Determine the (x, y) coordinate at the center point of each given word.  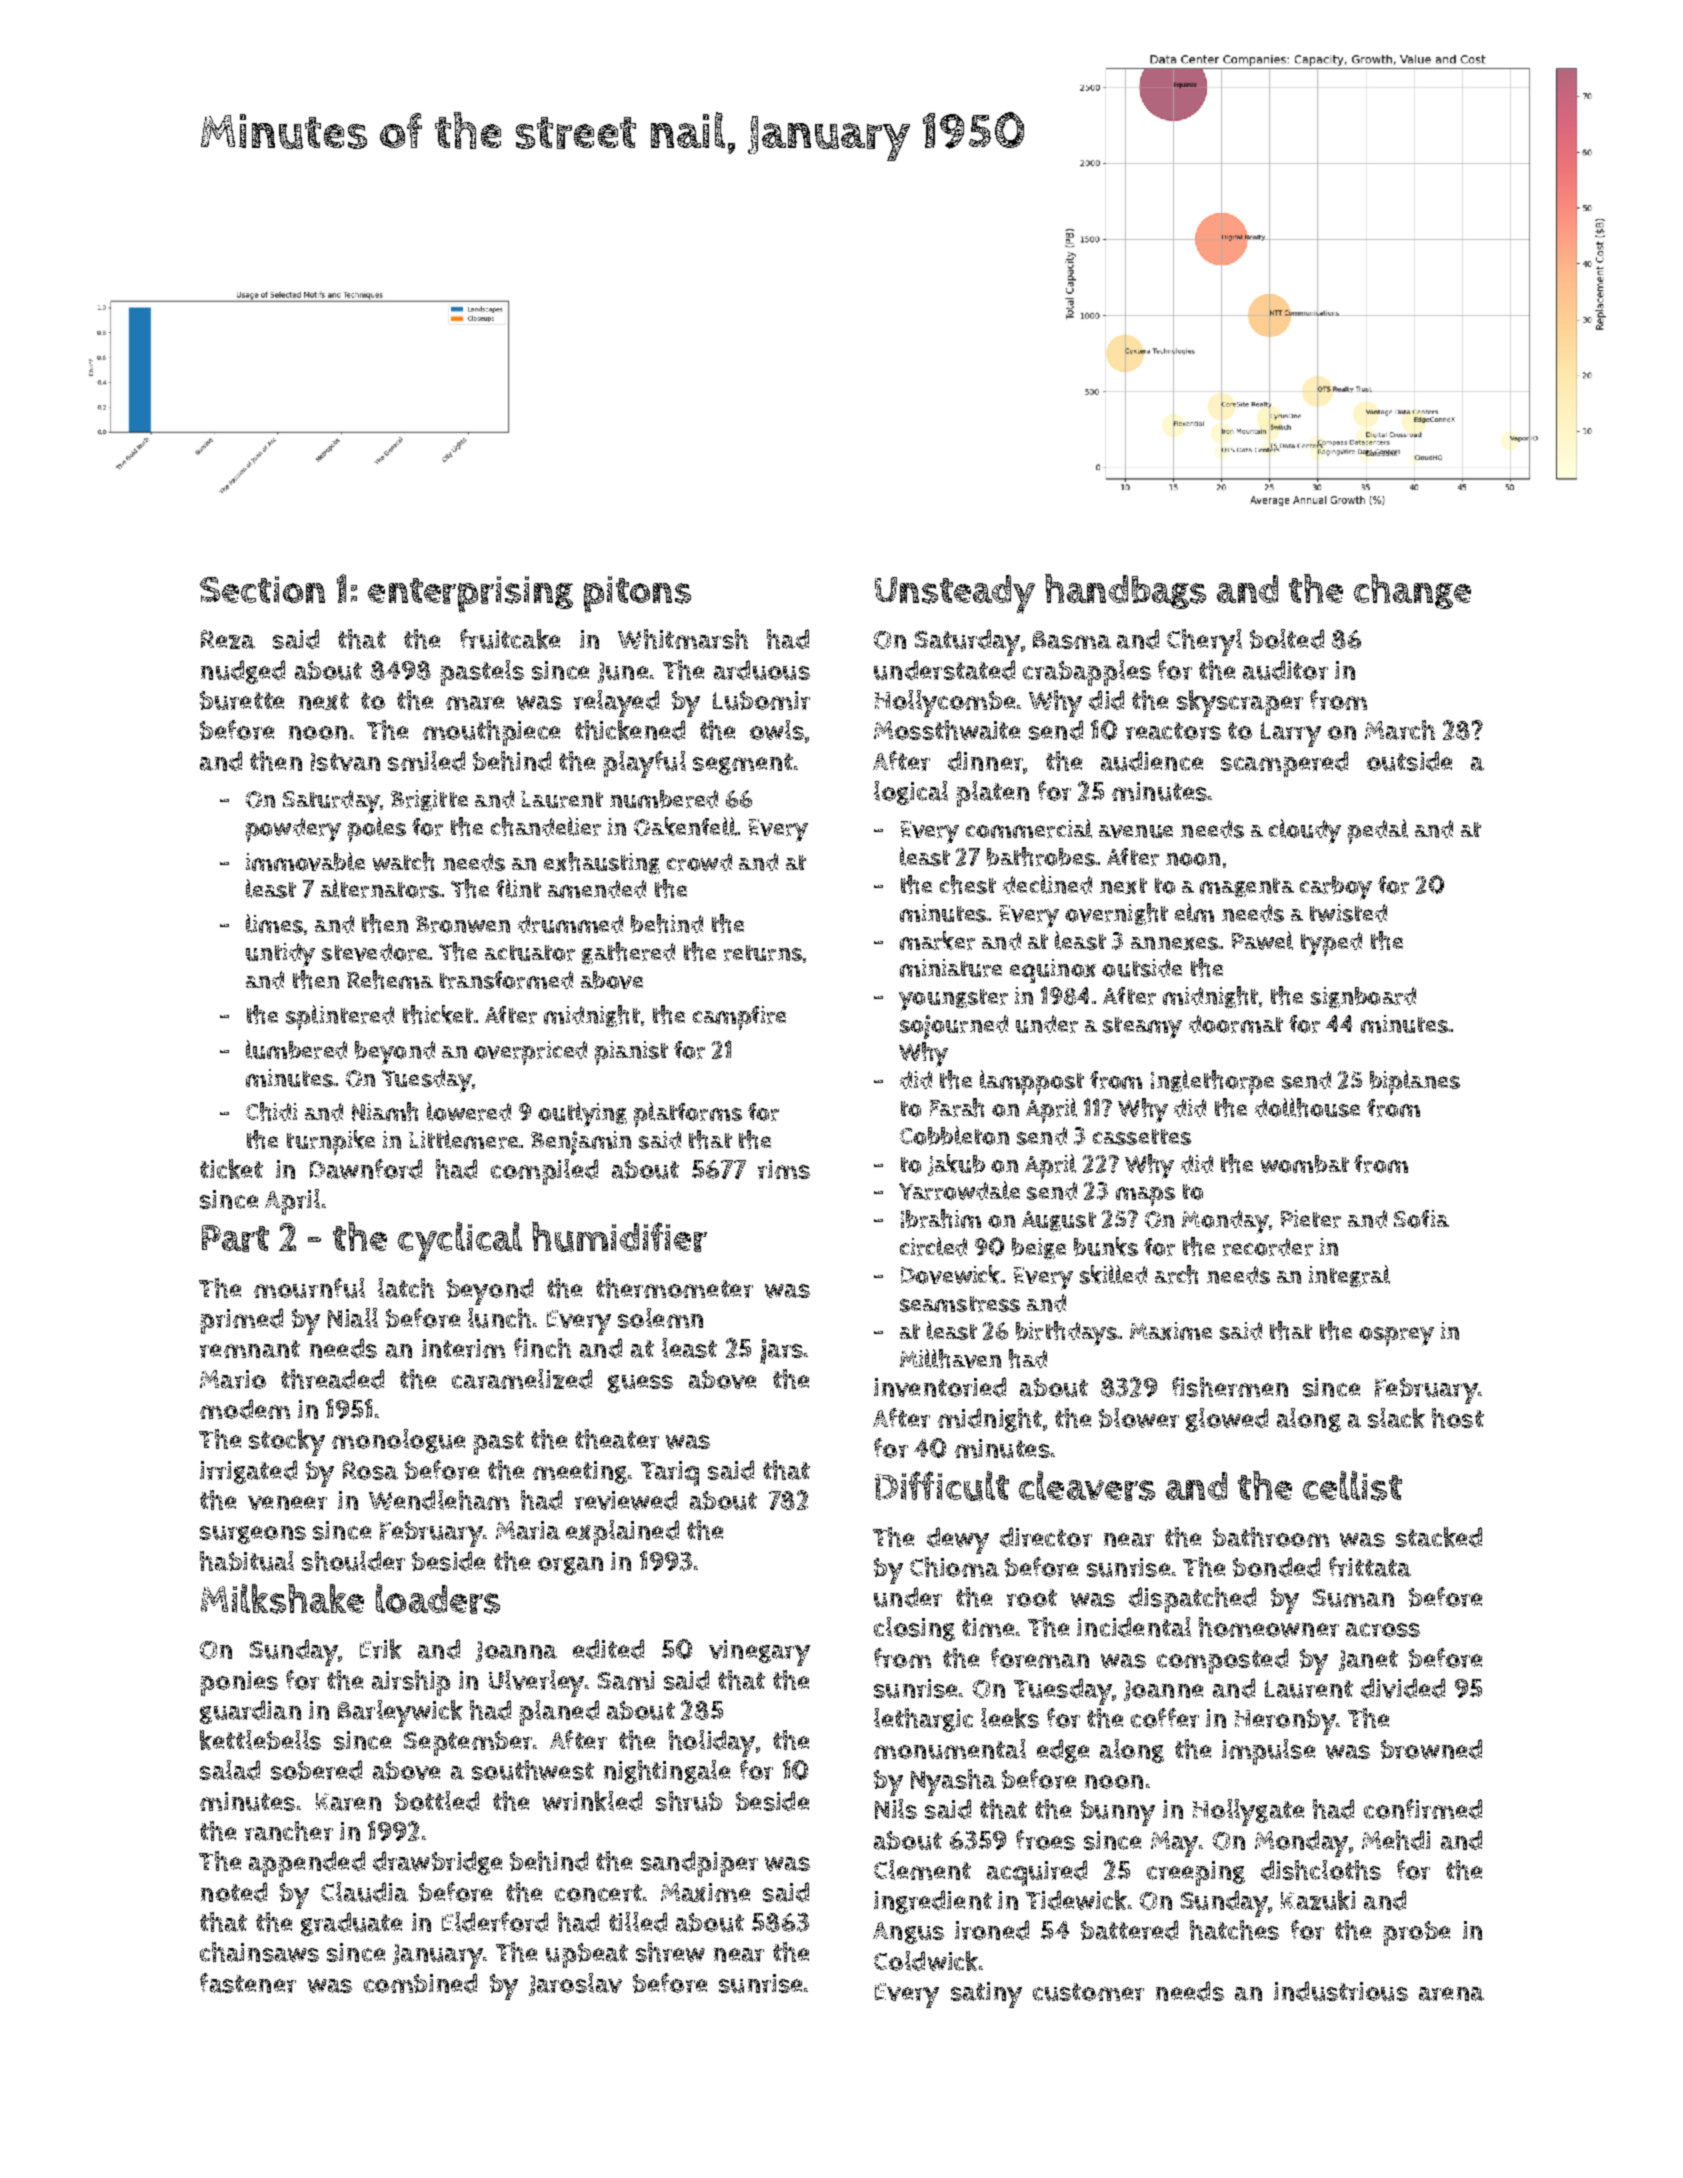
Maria (528, 1530)
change (1412, 591)
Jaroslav (575, 1984)
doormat (1236, 1024)
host (1458, 1418)
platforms (688, 1114)
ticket (231, 1169)
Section (262, 589)
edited (608, 1649)
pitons (637, 594)
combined (420, 1983)
